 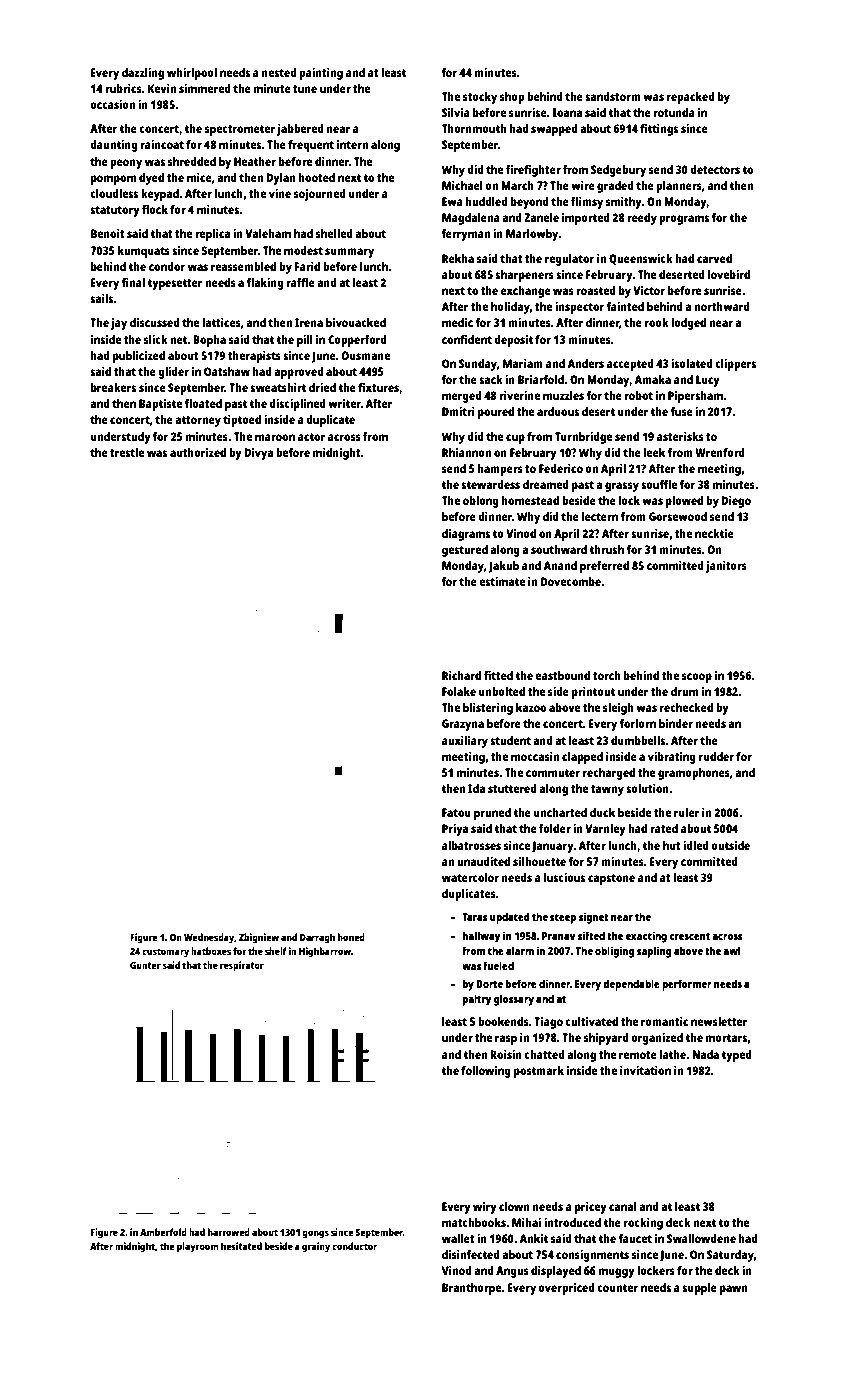 What do you see at coordinates (664, 1021) in the screenshot?
I see `romantic` at bounding box center [664, 1021].
